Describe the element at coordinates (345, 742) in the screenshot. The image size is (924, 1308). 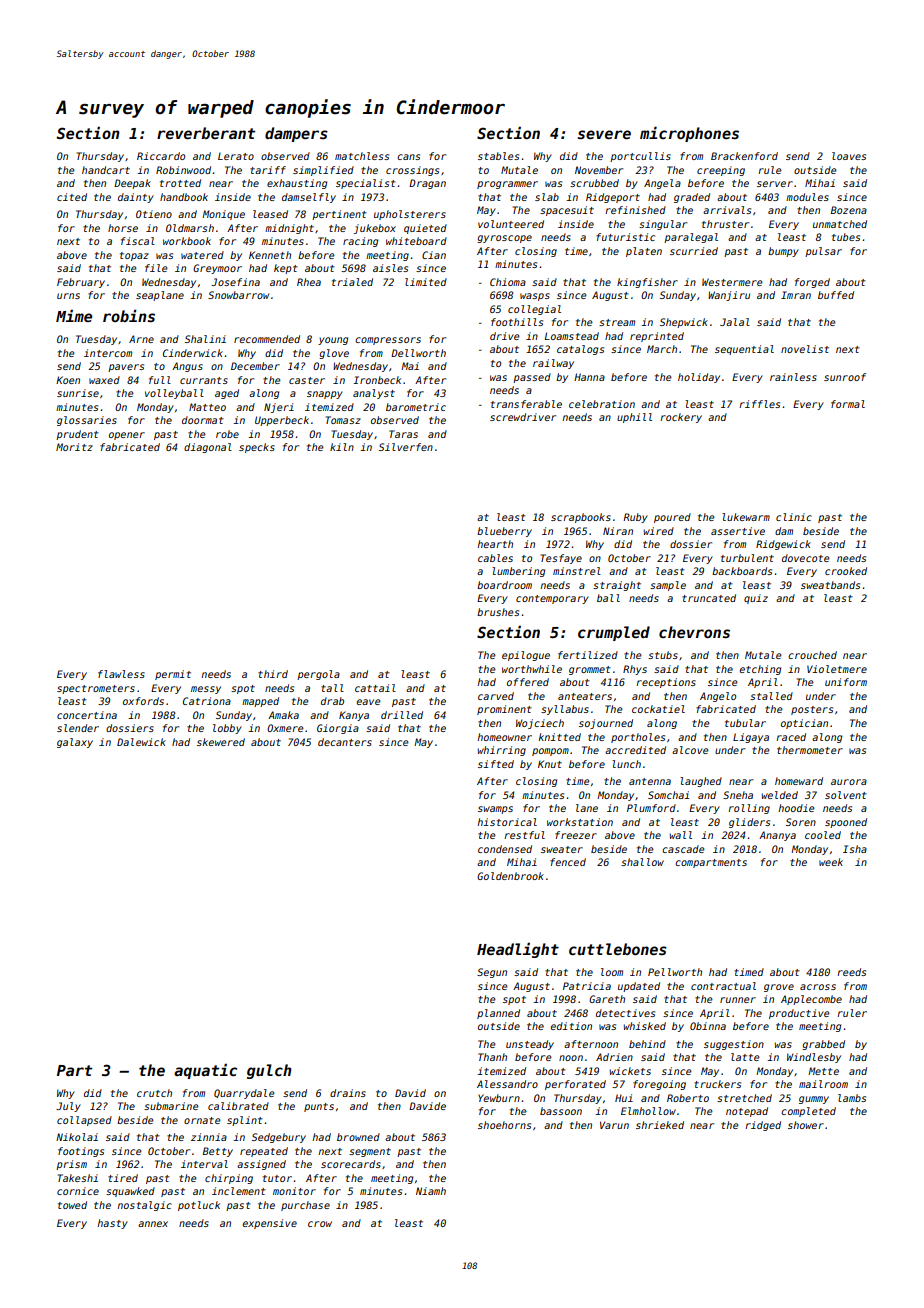
I see `decanters` at that location.
